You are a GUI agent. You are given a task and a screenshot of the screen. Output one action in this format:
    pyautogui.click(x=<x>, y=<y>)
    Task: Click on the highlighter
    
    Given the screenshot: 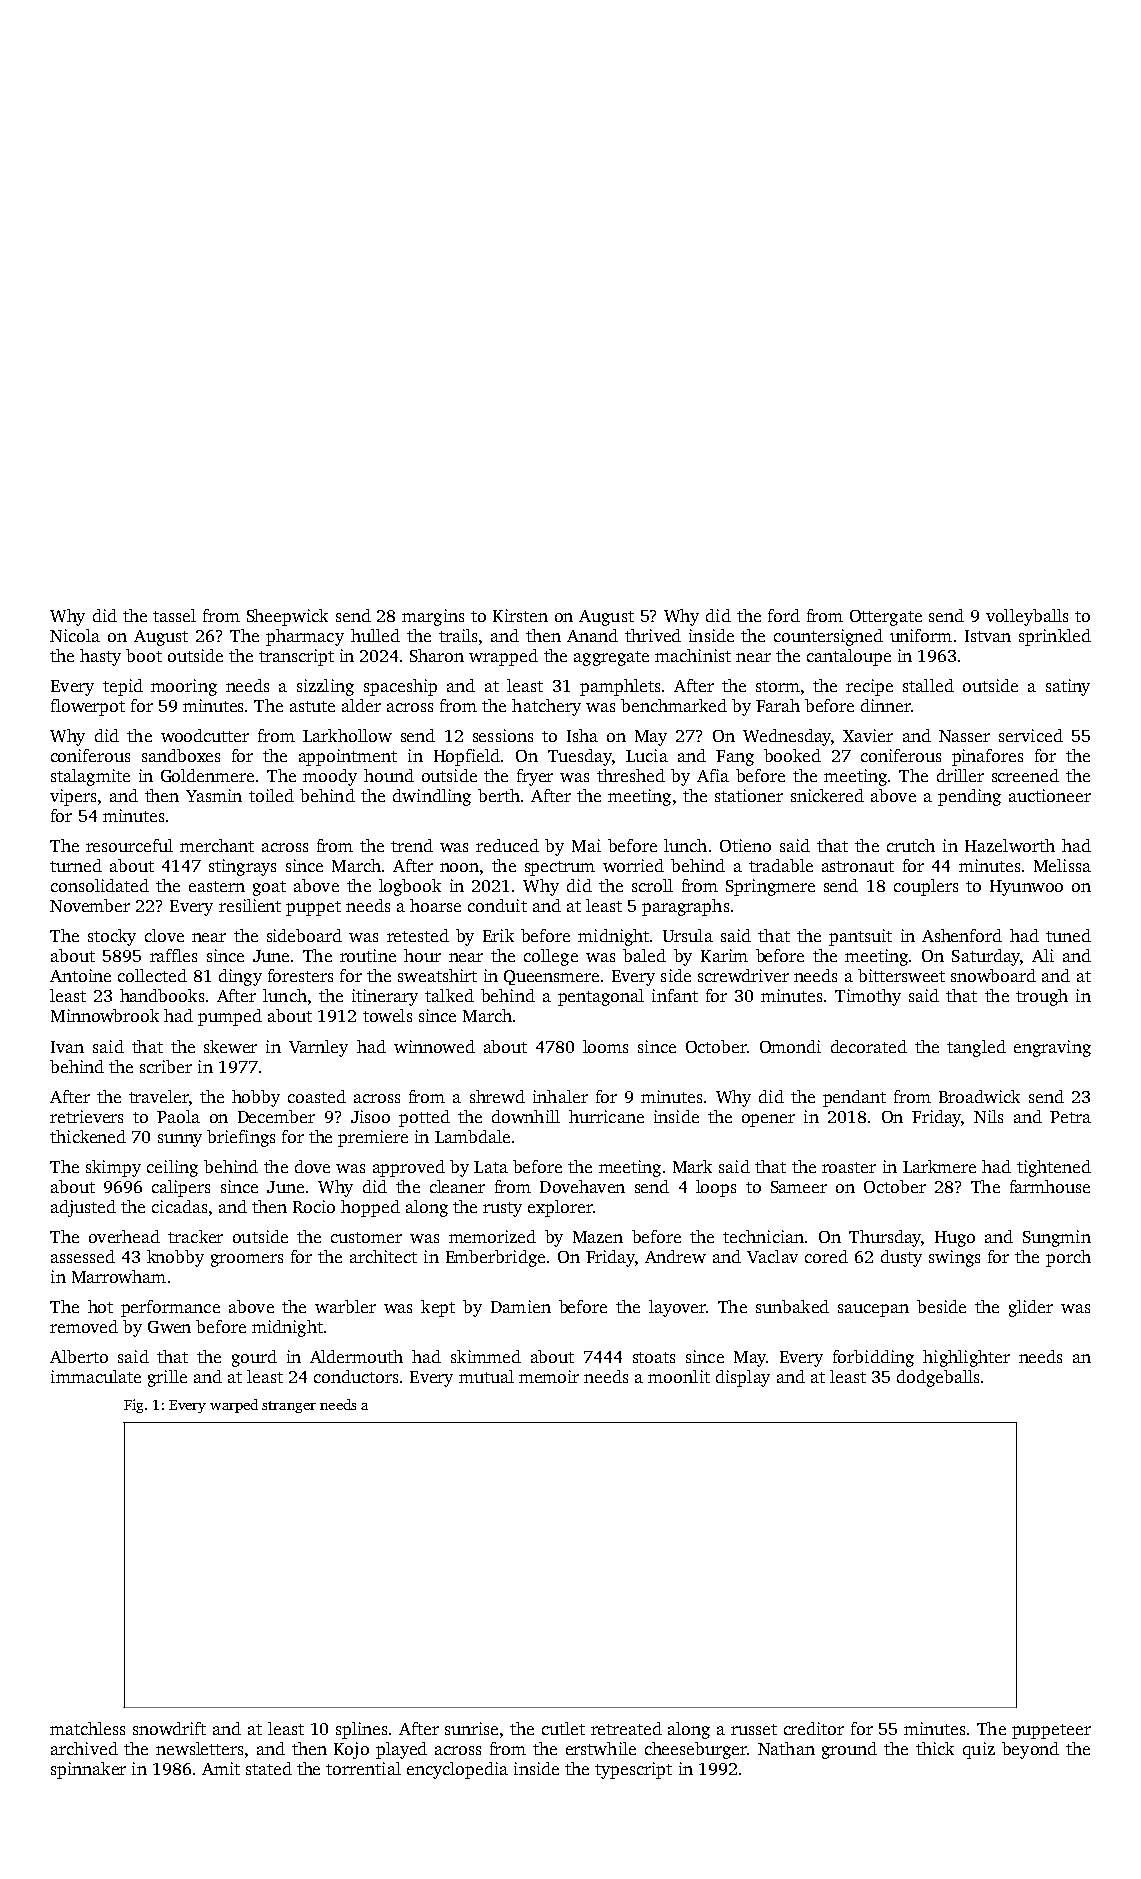 What is the action you would take?
    pyautogui.click(x=966, y=1358)
